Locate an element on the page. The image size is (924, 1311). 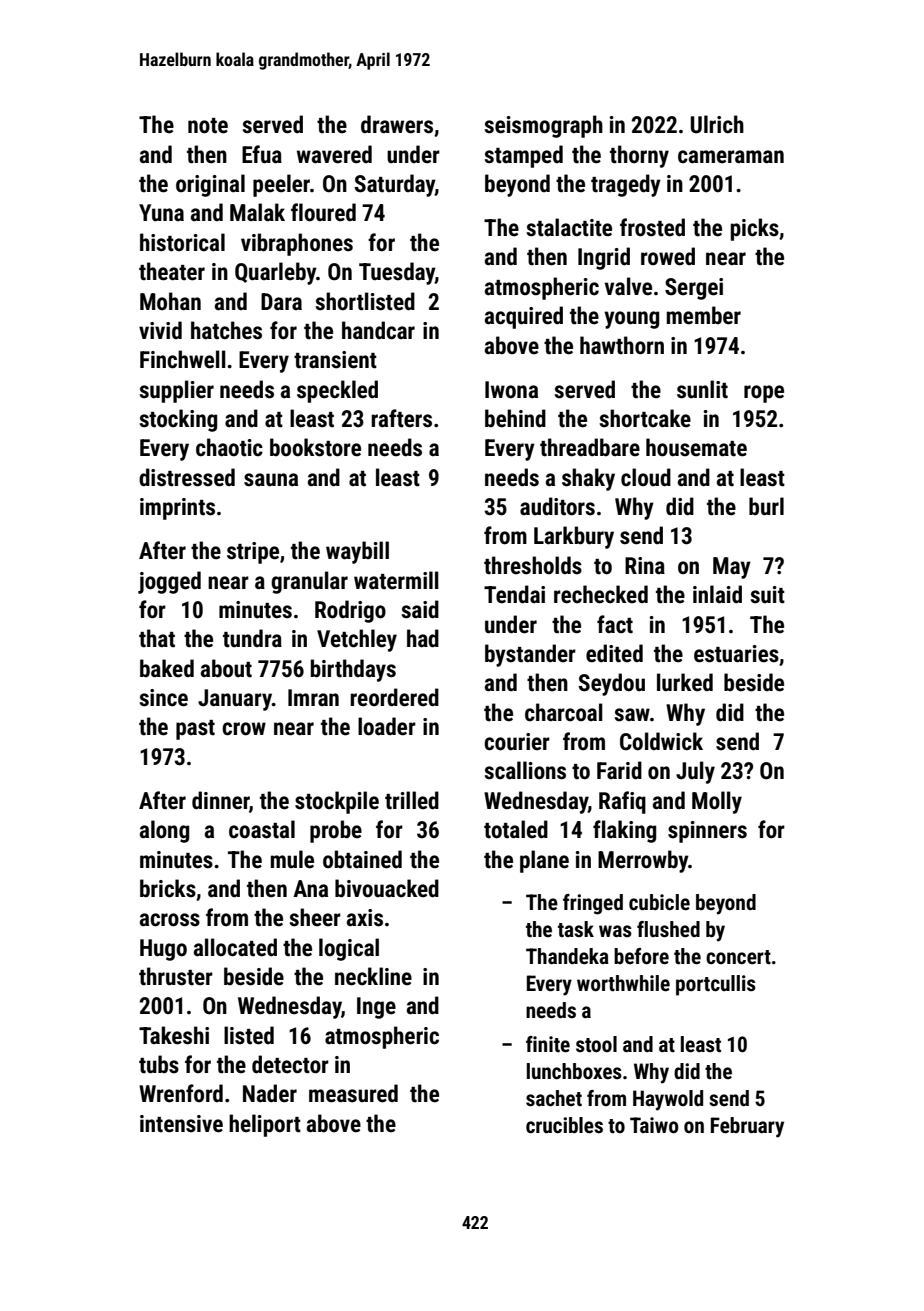
lurked is located at coordinates (685, 682).
